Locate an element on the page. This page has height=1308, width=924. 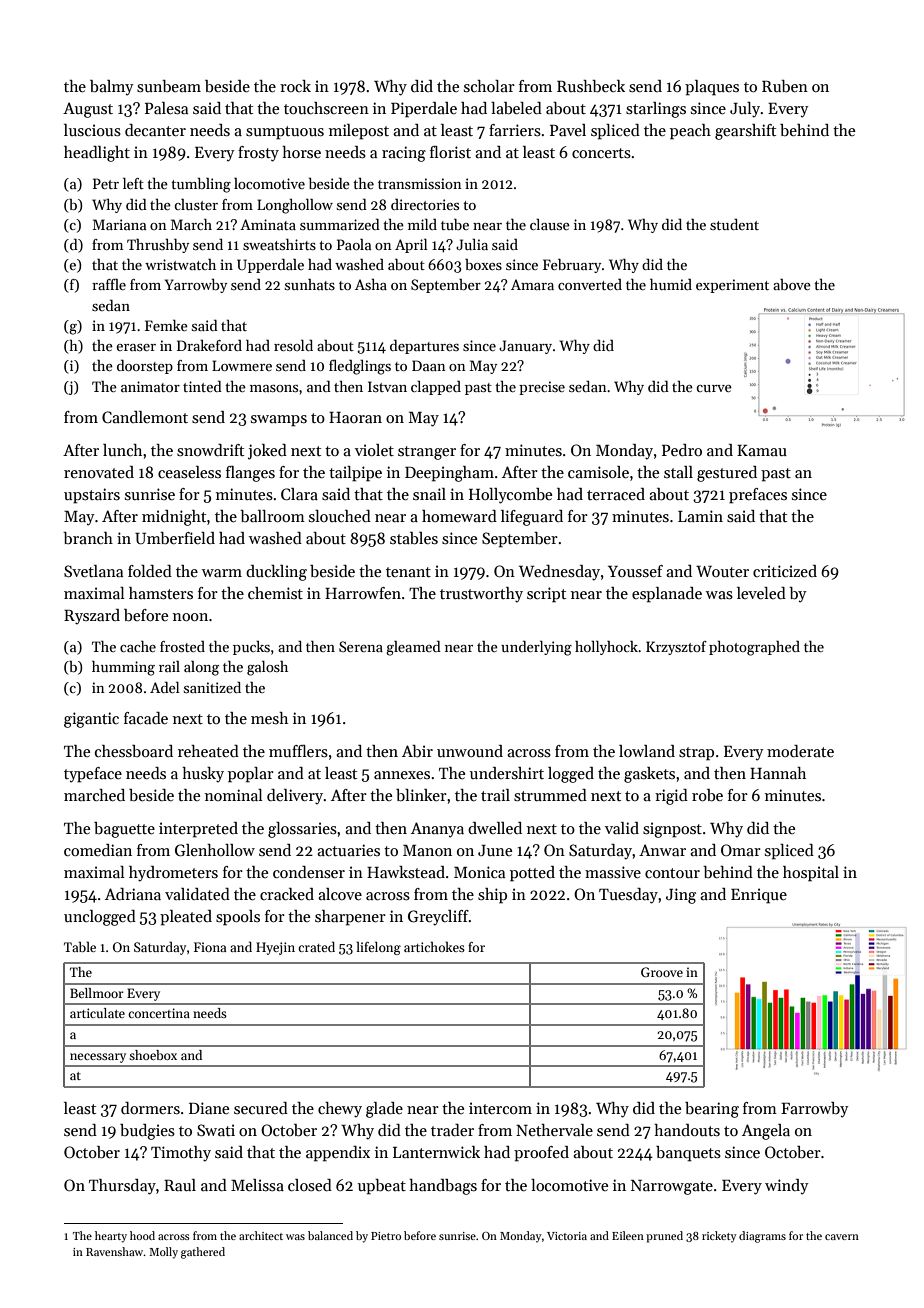
articulate is located at coordinates (97, 1013).
